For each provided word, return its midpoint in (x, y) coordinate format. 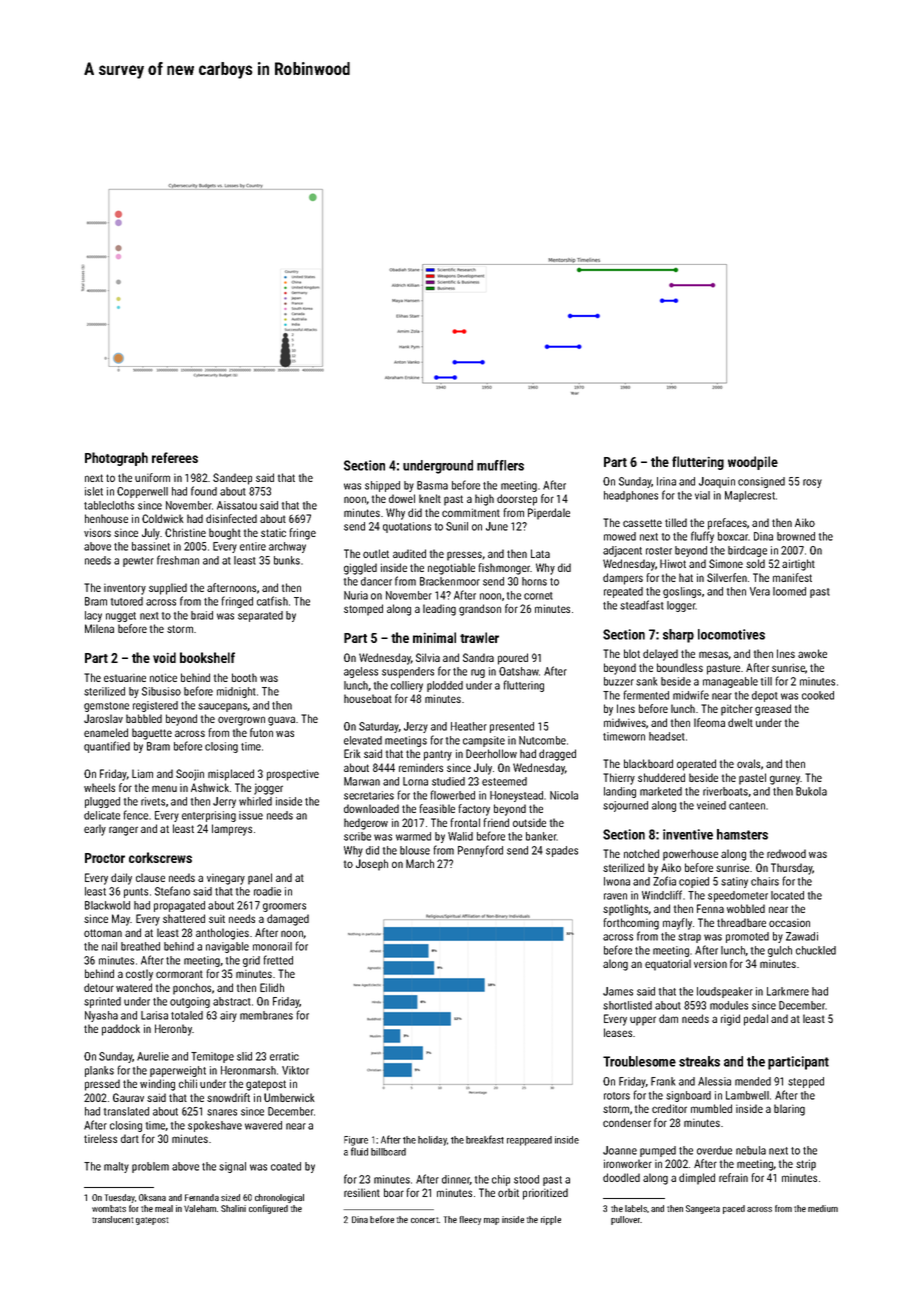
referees (175, 457)
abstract (232, 1001)
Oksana (152, 1197)
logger (681, 606)
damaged (288, 920)
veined (711, 805)
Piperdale (549, 514)
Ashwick (210, 787)
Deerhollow (491, 753)
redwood (786, 853)
